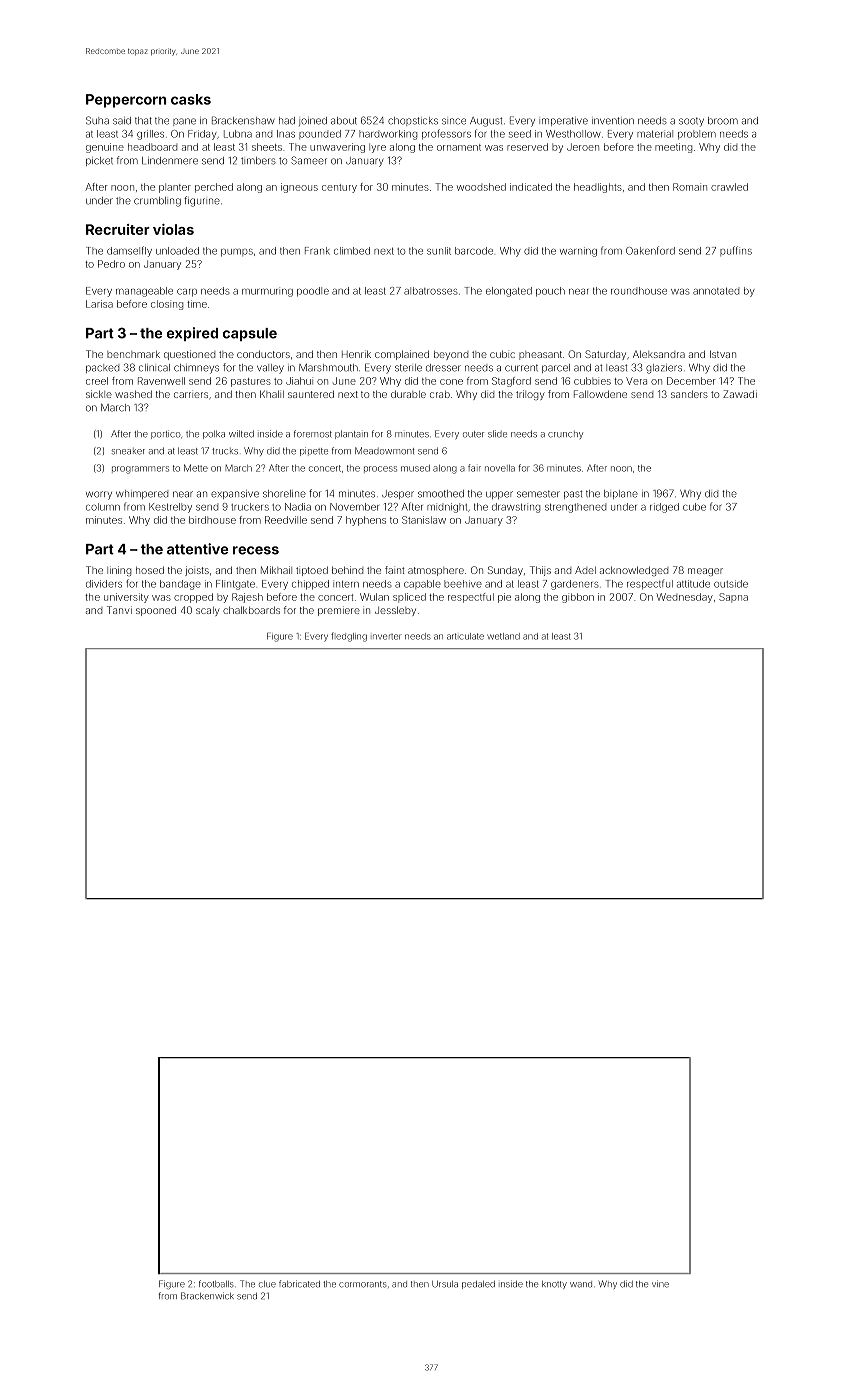 The width and height of the screenshot is (849, 1400). What do you see at coordinates (99, 304) in the screenshot?
I see `Larisa` at bounding box center [99, 304].
